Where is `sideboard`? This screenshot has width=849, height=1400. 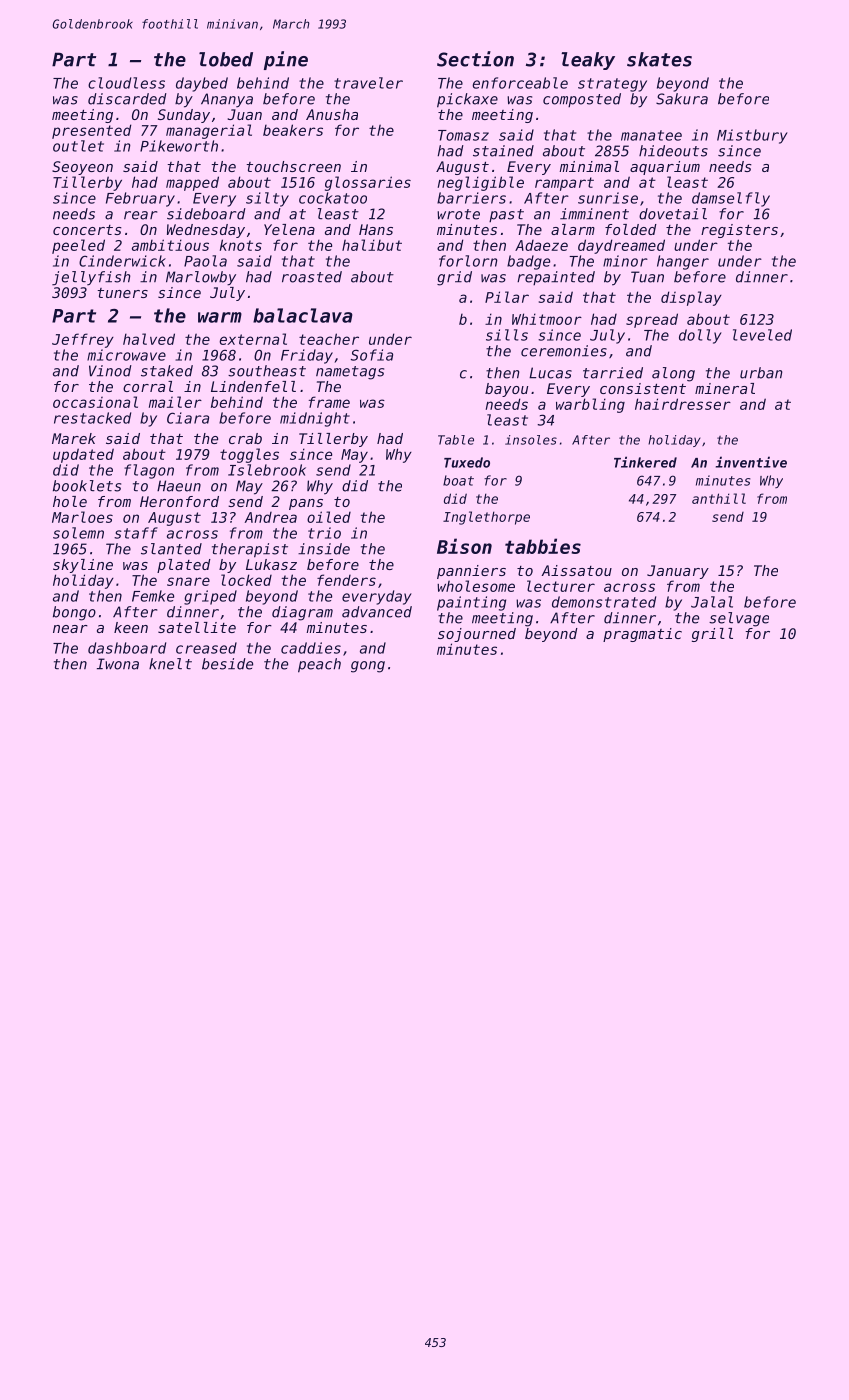 sideboard is located at coordinates (206, 214).
